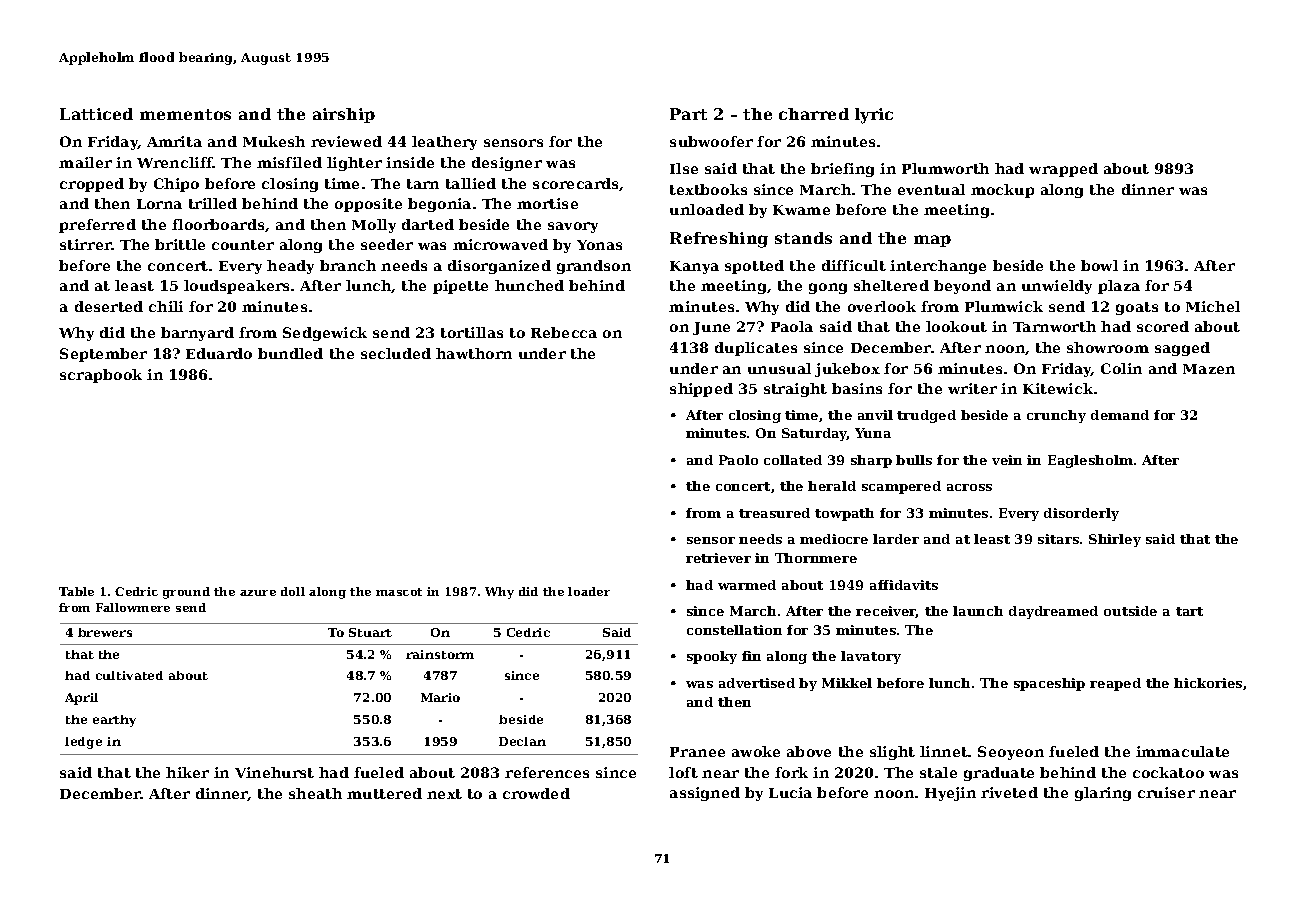 The image size is (1308, 924). What do you see at coordinates (507, 164) in the page?
I see `designer` at bounding box center [507, 164].
